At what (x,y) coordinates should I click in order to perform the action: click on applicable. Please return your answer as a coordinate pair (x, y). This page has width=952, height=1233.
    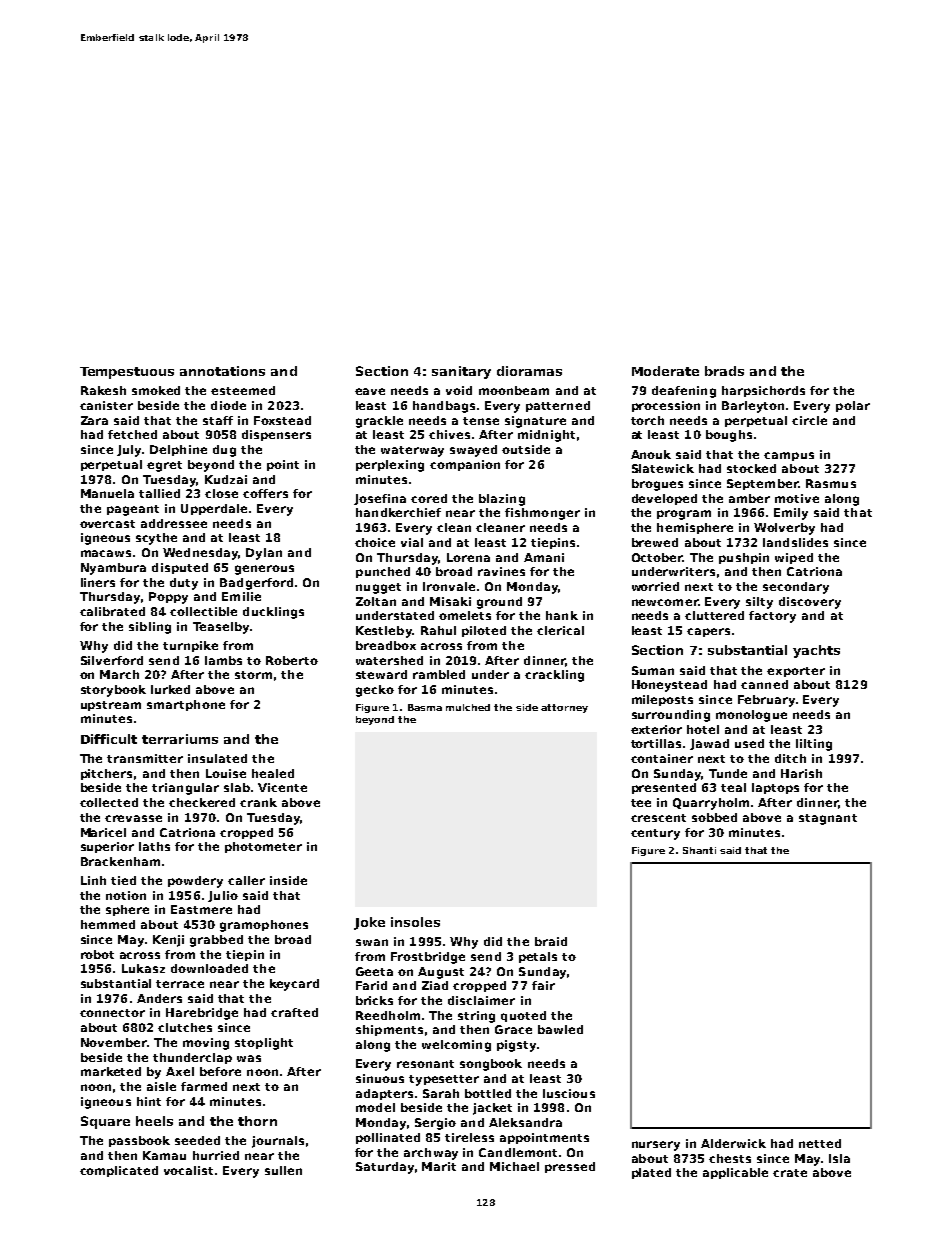
    Looking at the image, I should click on (735, 1173).
